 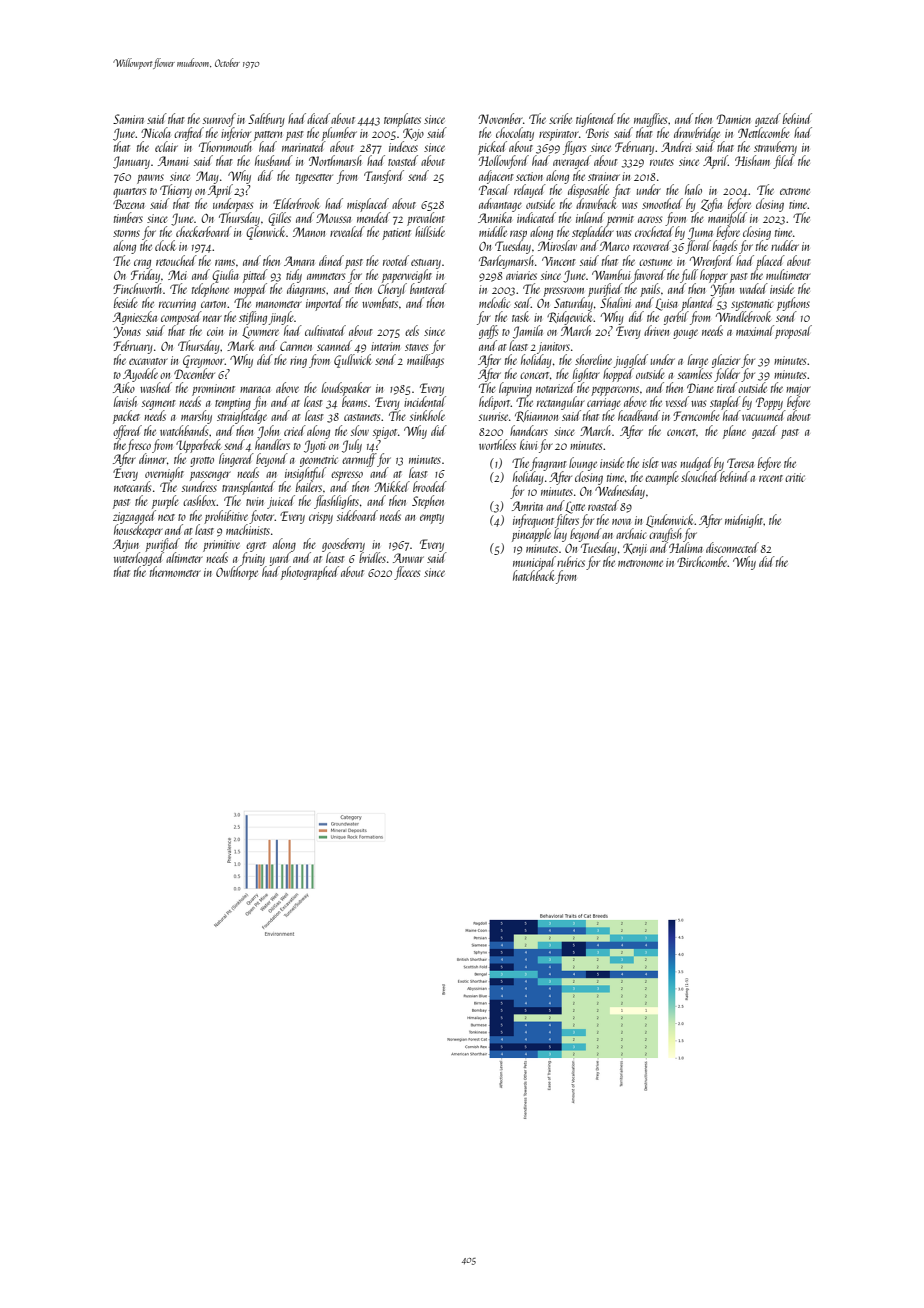 I want to click on Nettlecombe, so click(x=764, y=132).
